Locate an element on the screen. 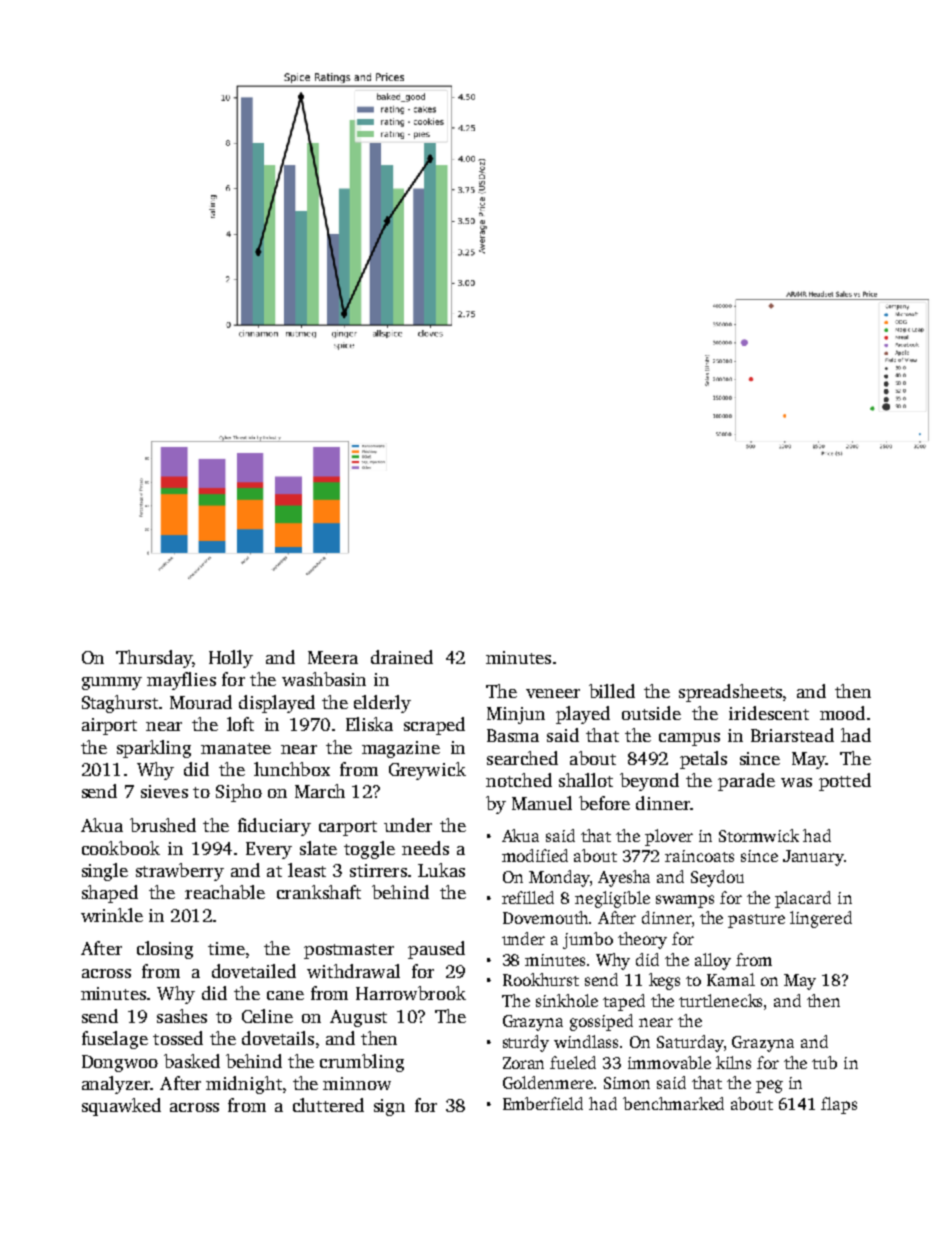 Image resolution: width=952 pixels, height=1233 pixels. Kamal is located at coordinates (731, 979).
